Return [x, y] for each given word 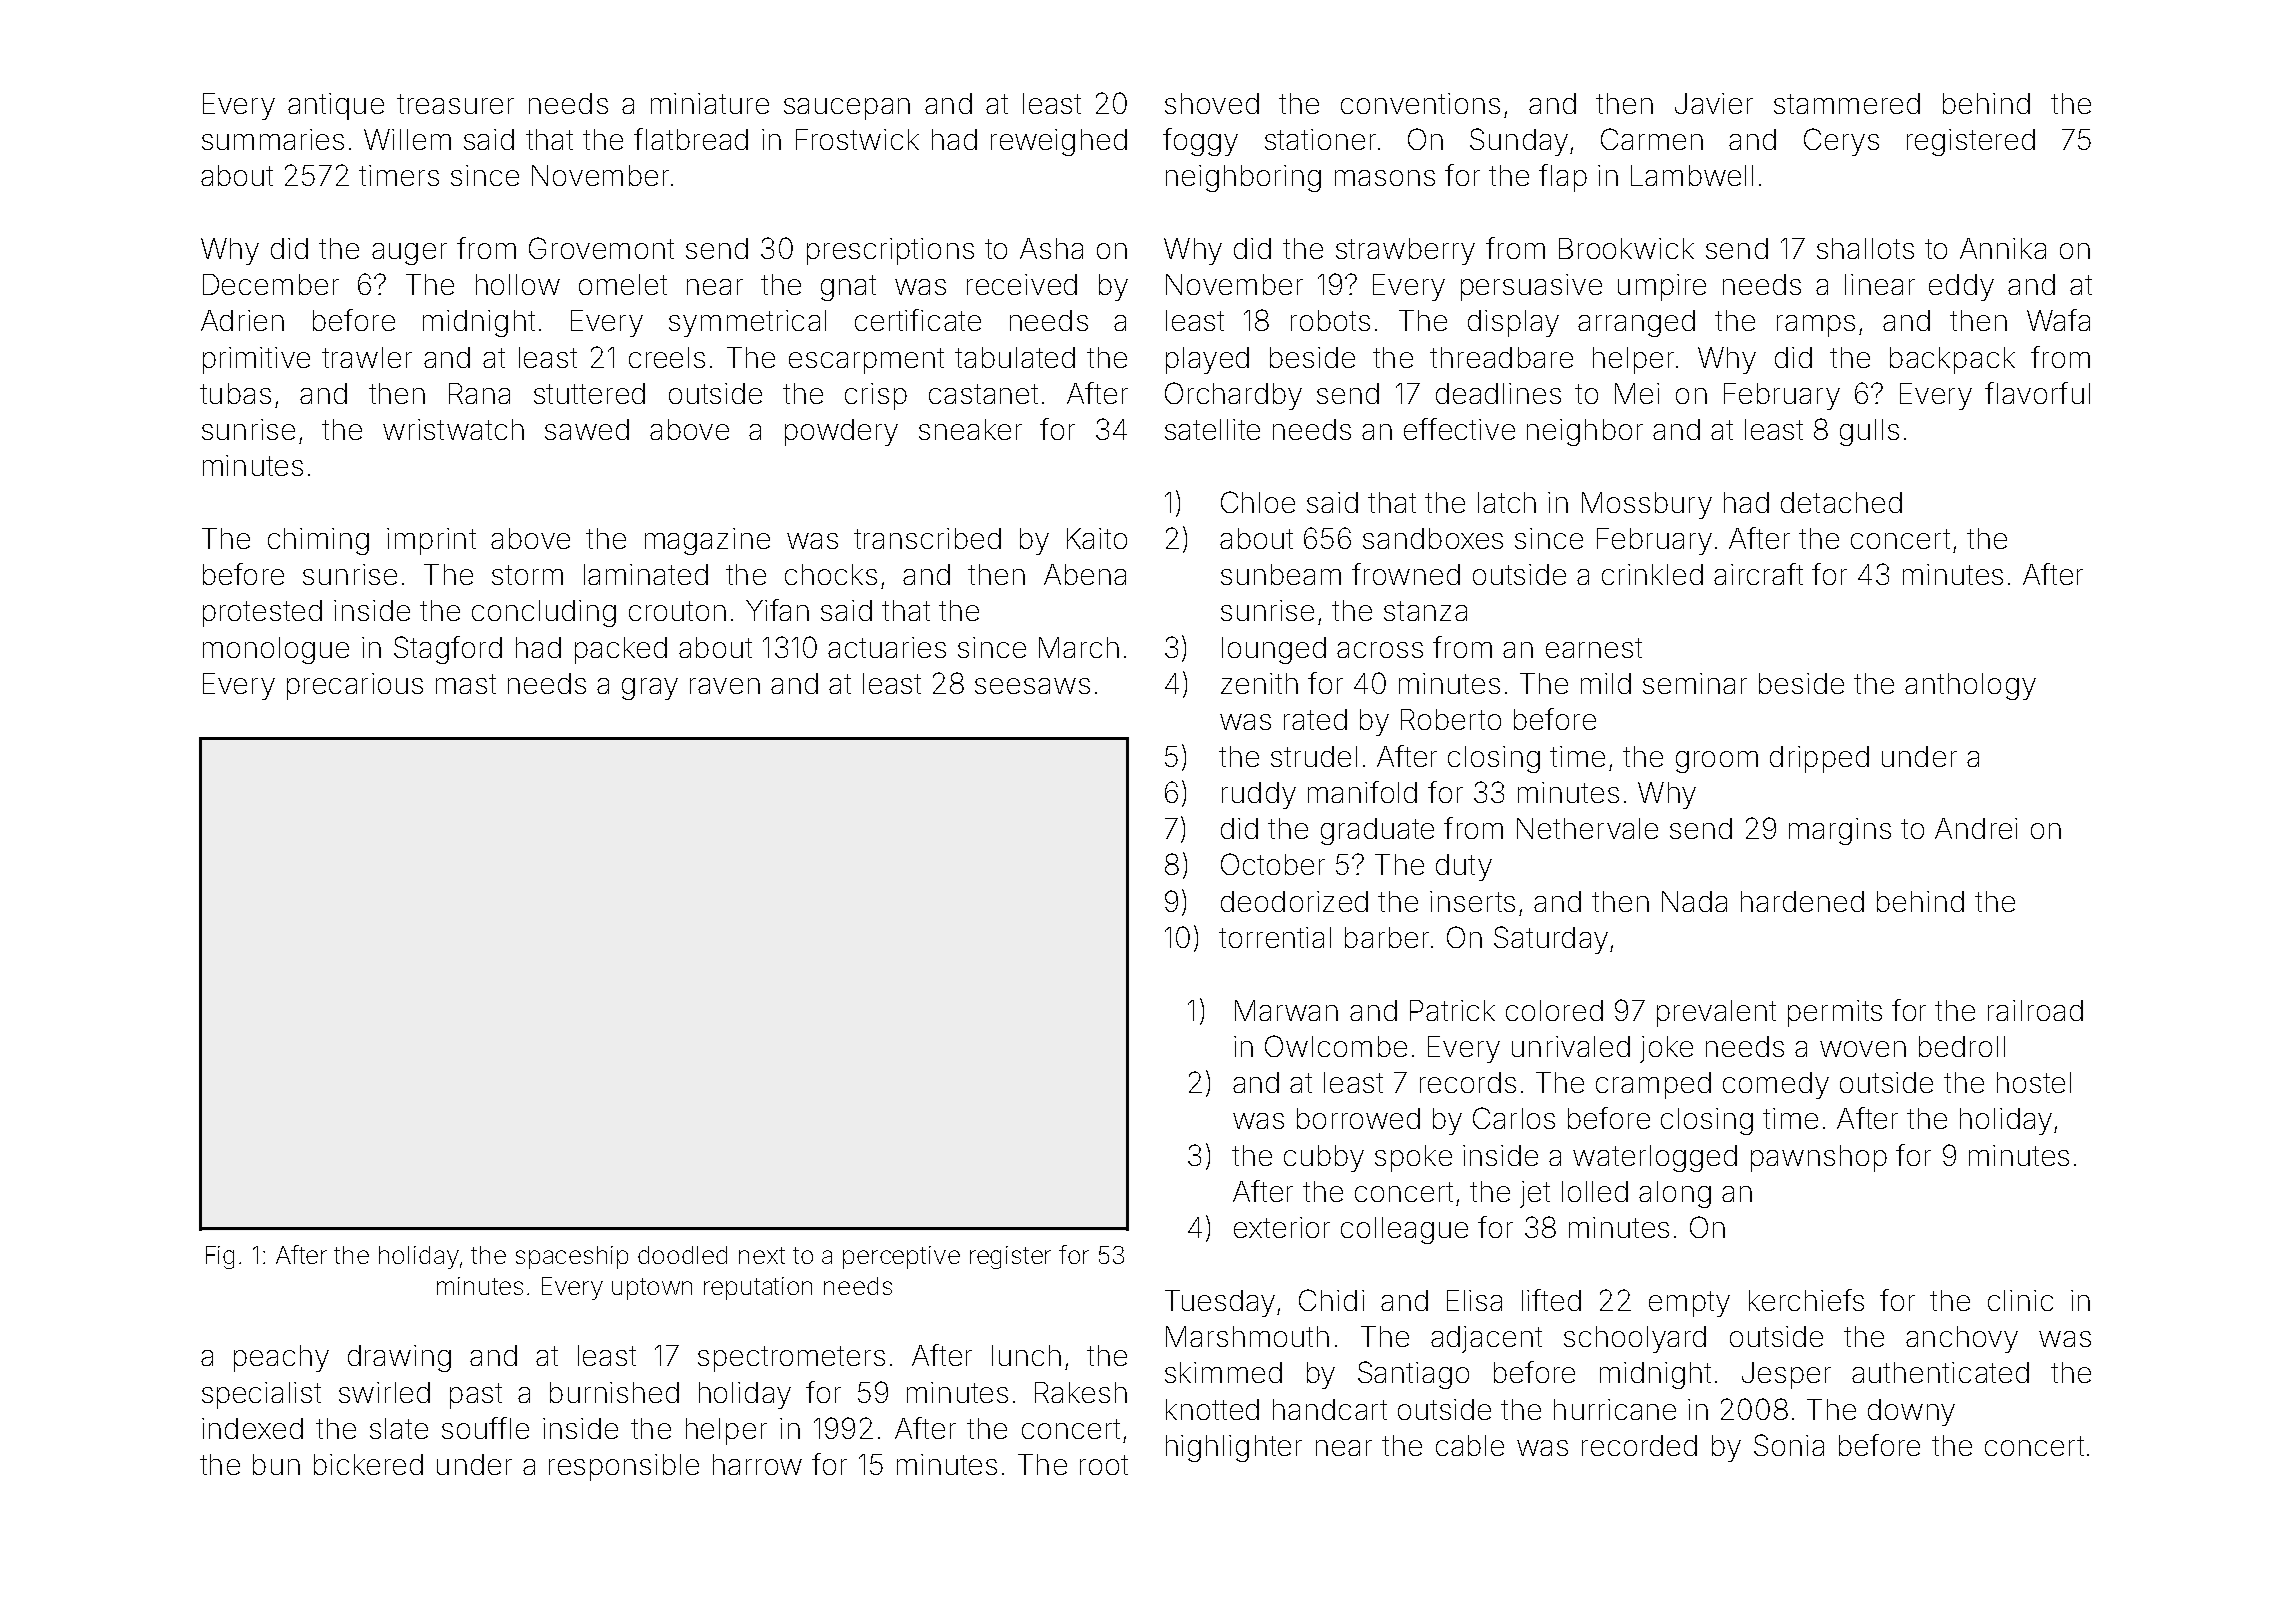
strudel [1314, 756]
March [1079, 647]
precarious [355, 686]
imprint [431, 541]
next [762, 1255]
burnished [614, 1392]
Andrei [1976, 828]
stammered [1847, 103]
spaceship [572, 1257]
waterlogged [1655, 1158]
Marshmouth [1247, 1336]
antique [336, 106]
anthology [1970, 686]
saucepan [847, 109]
